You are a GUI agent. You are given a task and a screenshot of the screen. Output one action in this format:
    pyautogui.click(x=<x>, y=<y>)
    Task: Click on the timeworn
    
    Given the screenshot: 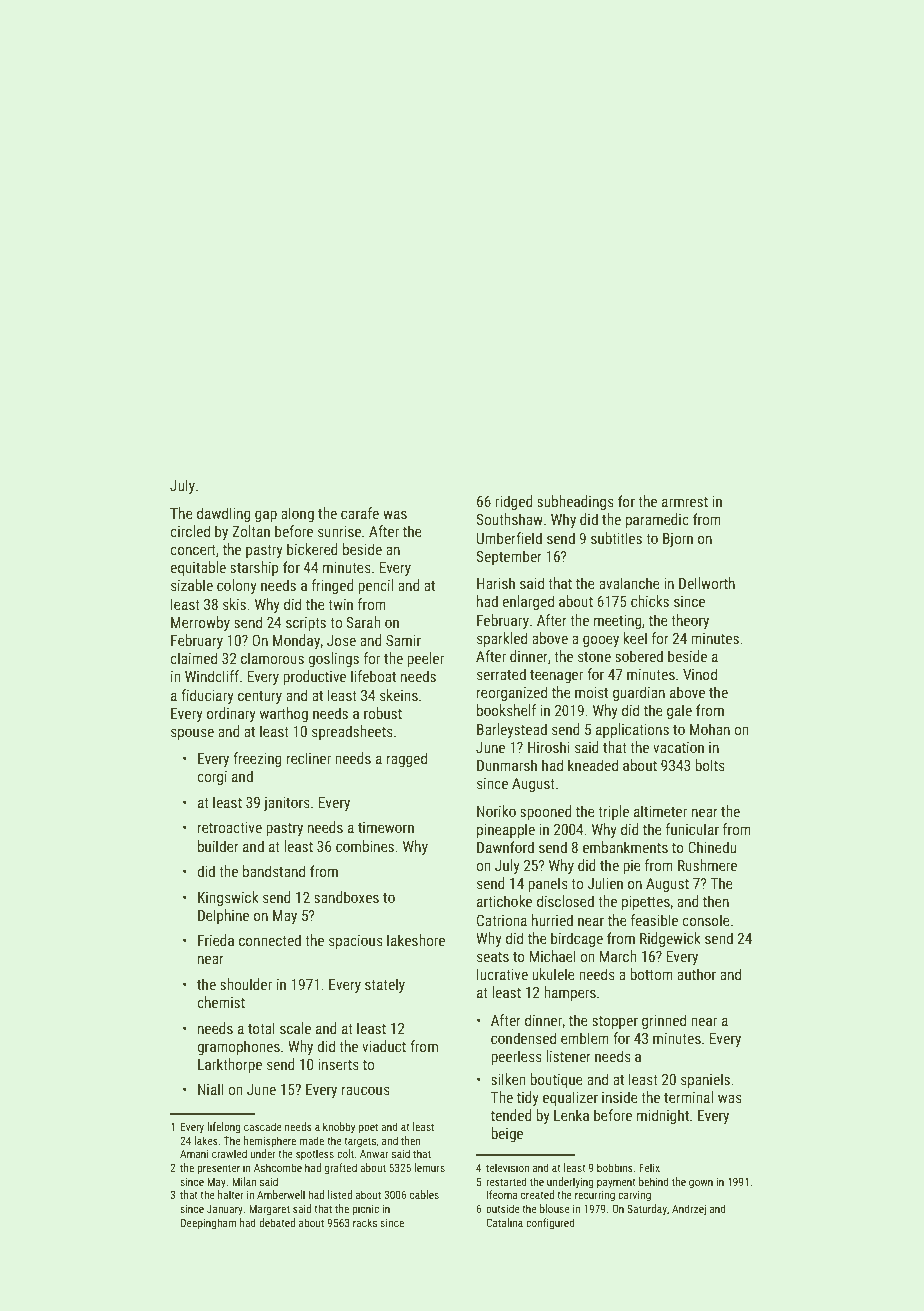 What is the action you would take?
    pyautogui.click(x=386, y=827)
